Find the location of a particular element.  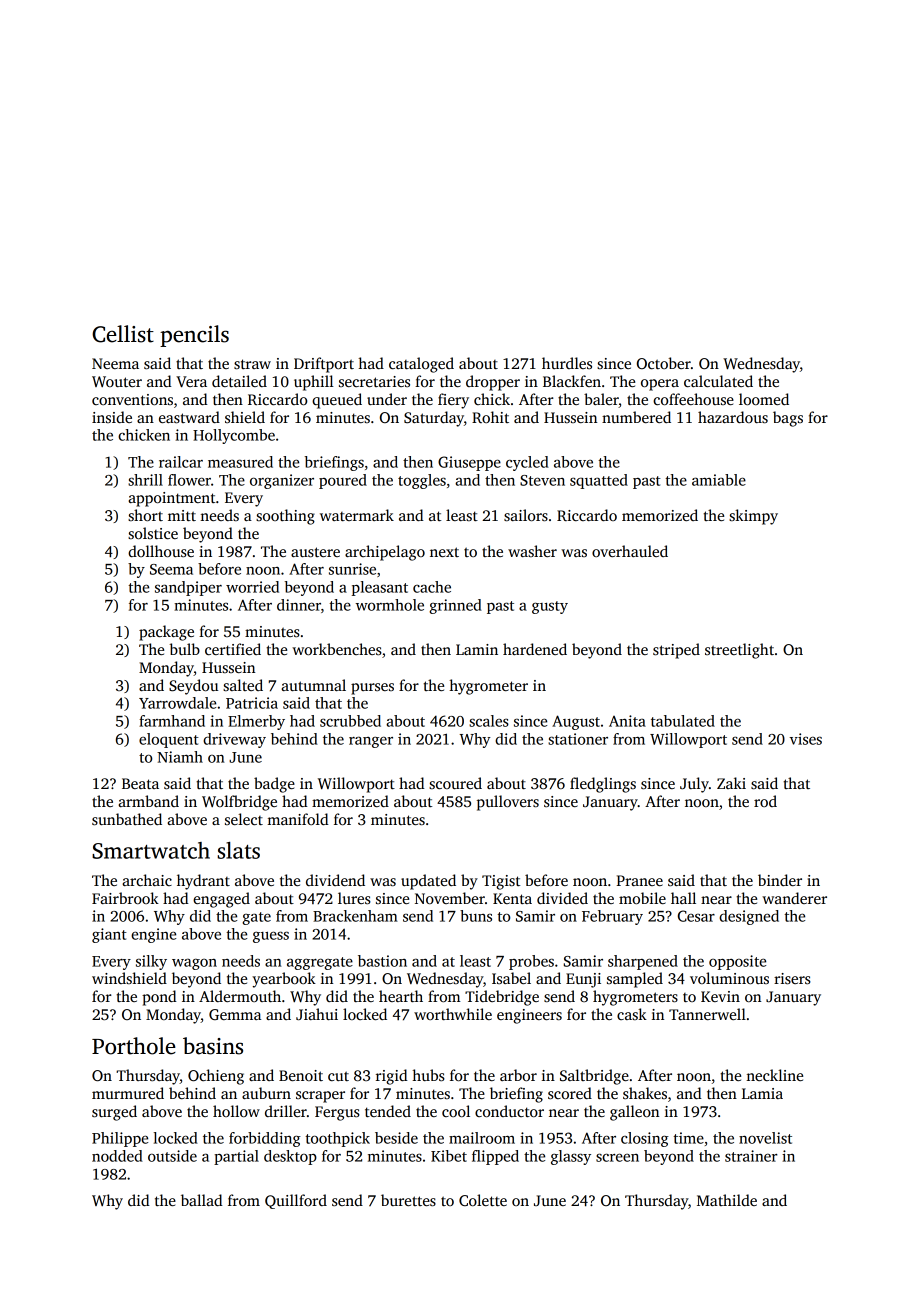

Saturday is located at coordinates (434, 419).
